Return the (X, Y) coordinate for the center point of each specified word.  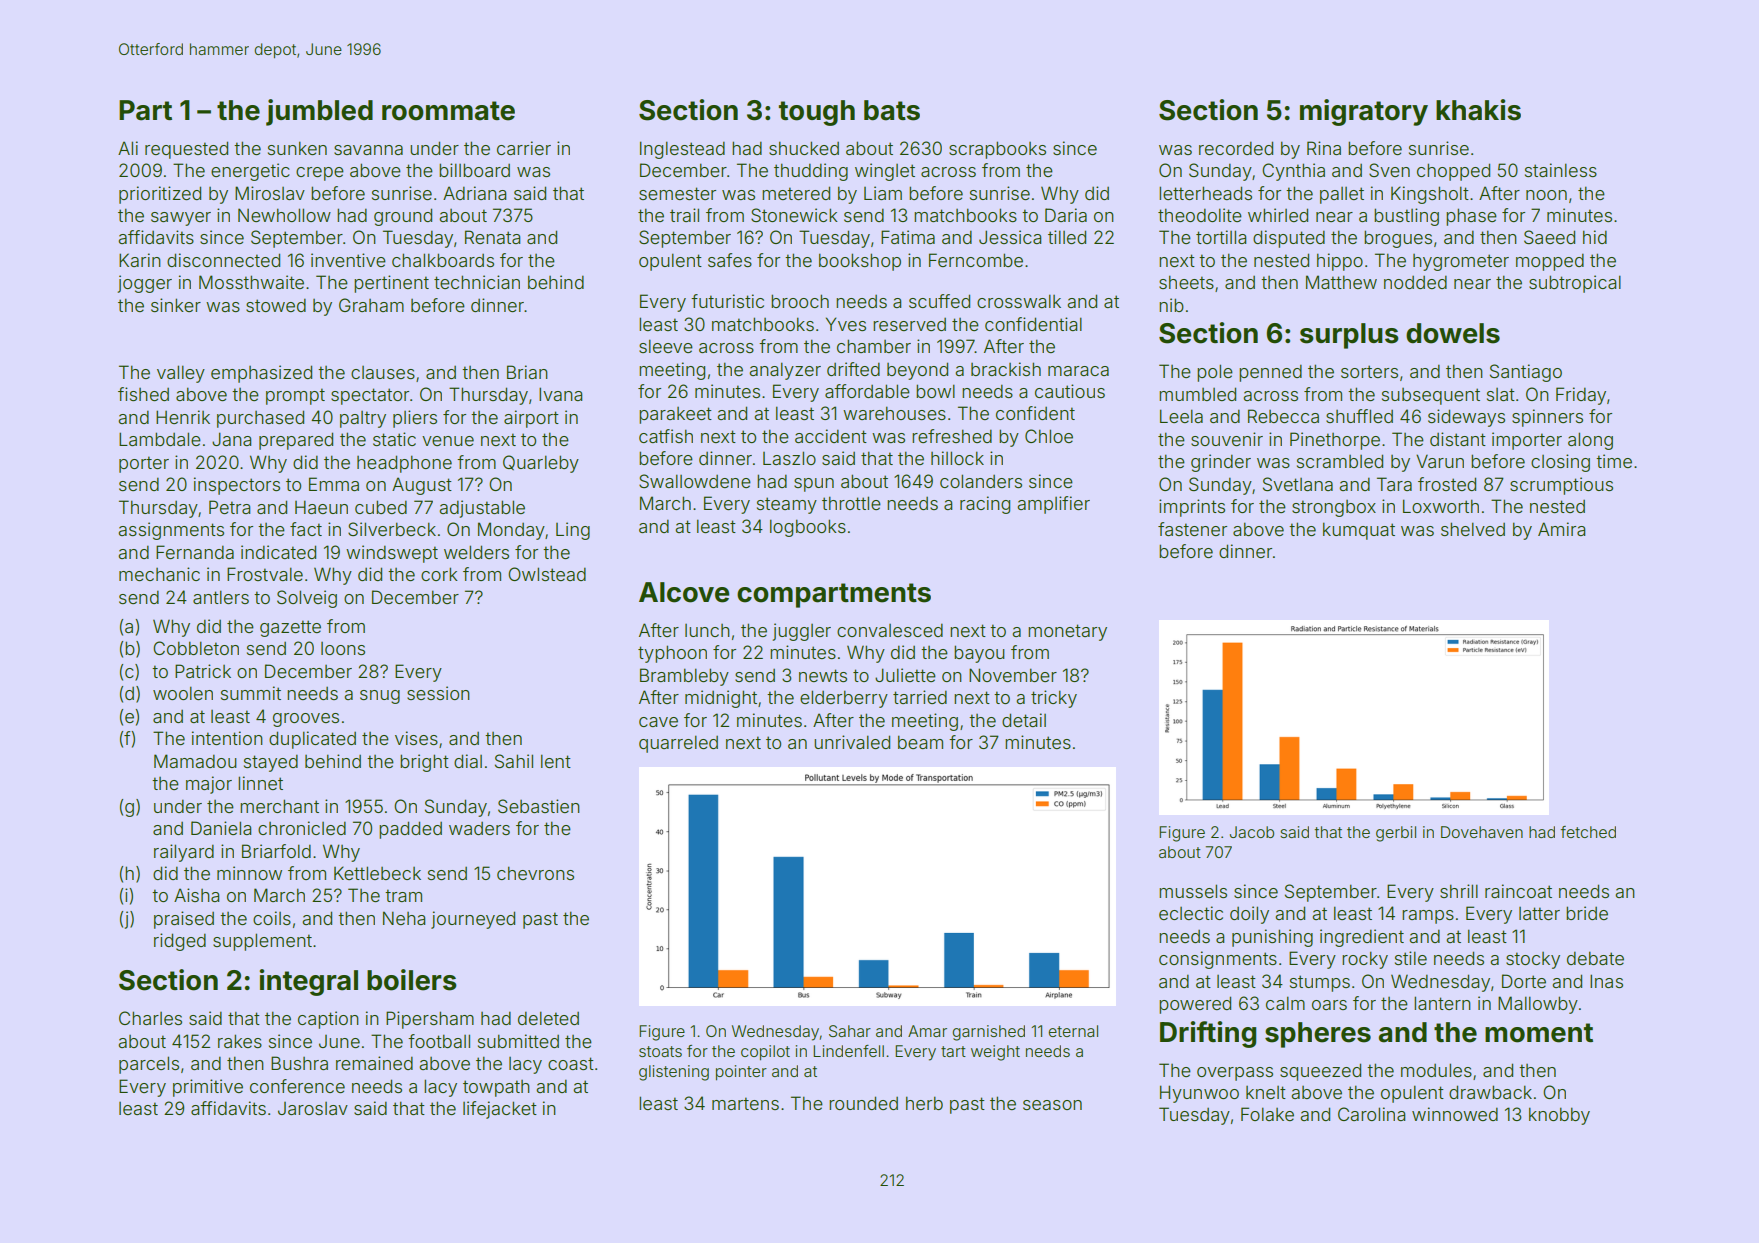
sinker (176, 305)
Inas (1606, 981)
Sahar (850, 1031)
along (1590, 441)
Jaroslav (313, 1108)
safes (730, 260)
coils (272, 918)
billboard (474, 170)
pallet (1342, 195)
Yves (846, 324)
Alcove (684, 592)
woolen (183, 693)
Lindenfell (848, 1051)
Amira (1561, 529)
